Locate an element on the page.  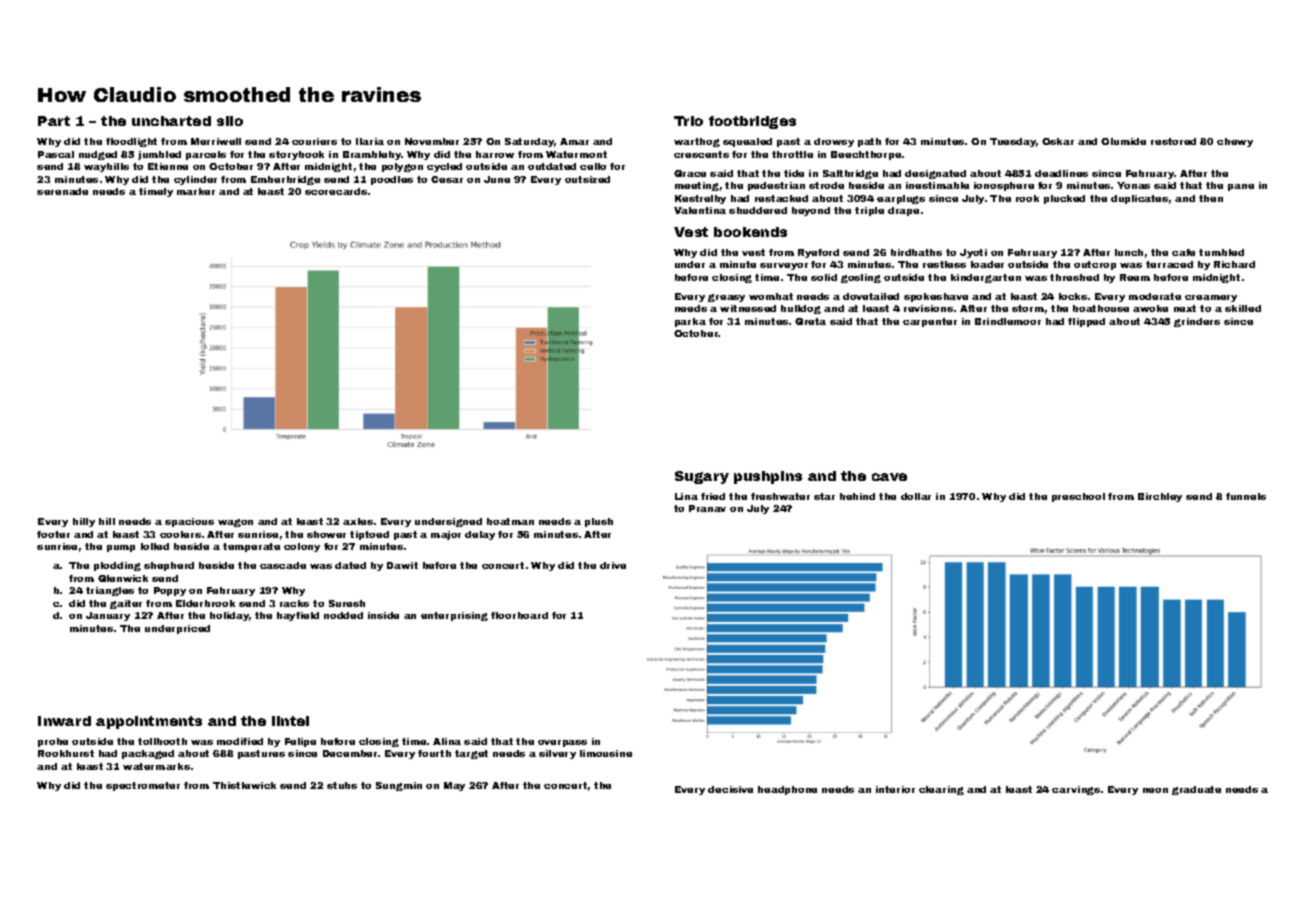
spacious is located at coordinates (189, 522).
